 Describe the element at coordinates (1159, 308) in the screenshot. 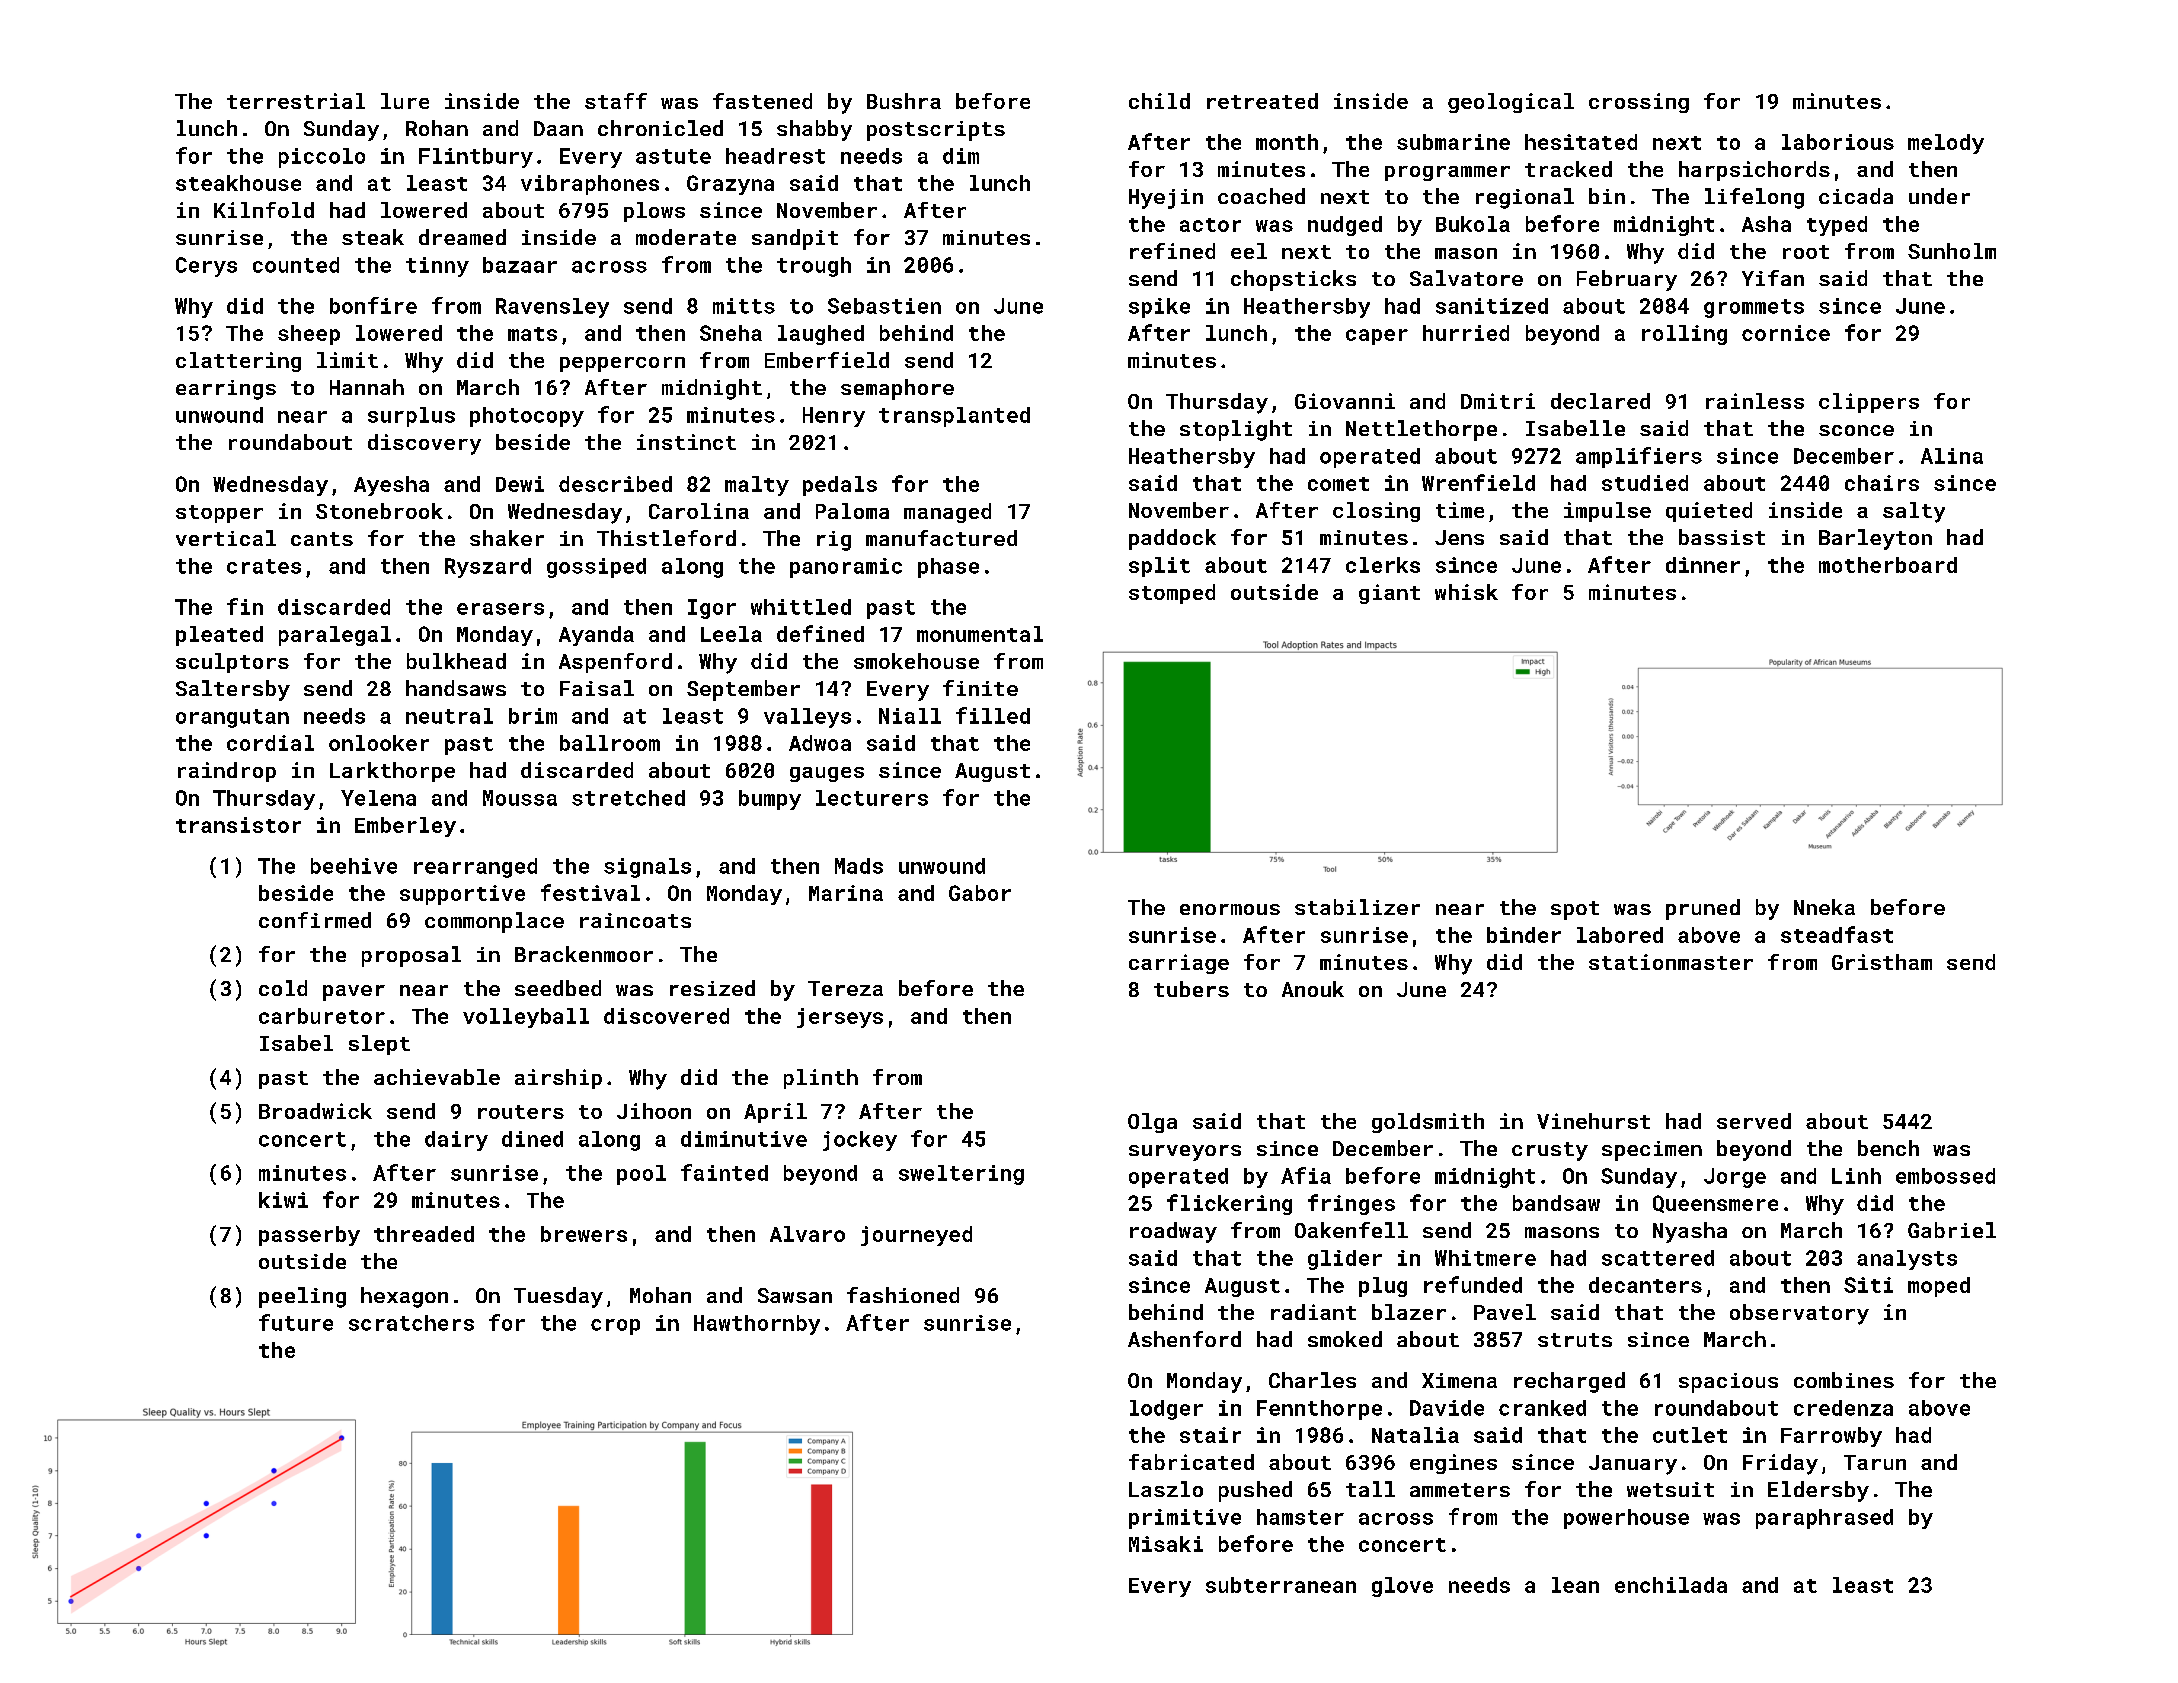

I see `spike` at that location.
